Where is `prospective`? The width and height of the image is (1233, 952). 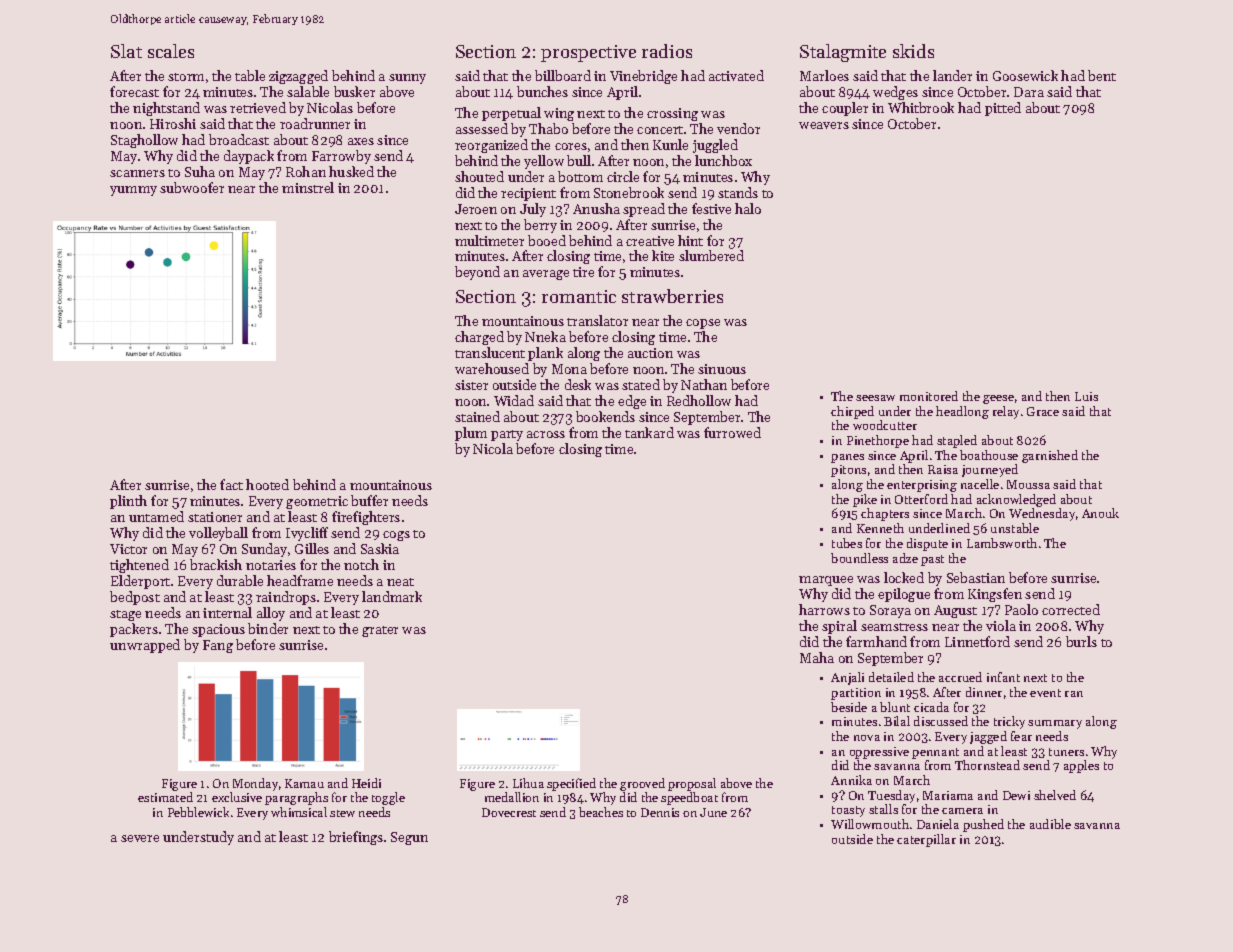
prospective is located at coordinates (588, 53).
